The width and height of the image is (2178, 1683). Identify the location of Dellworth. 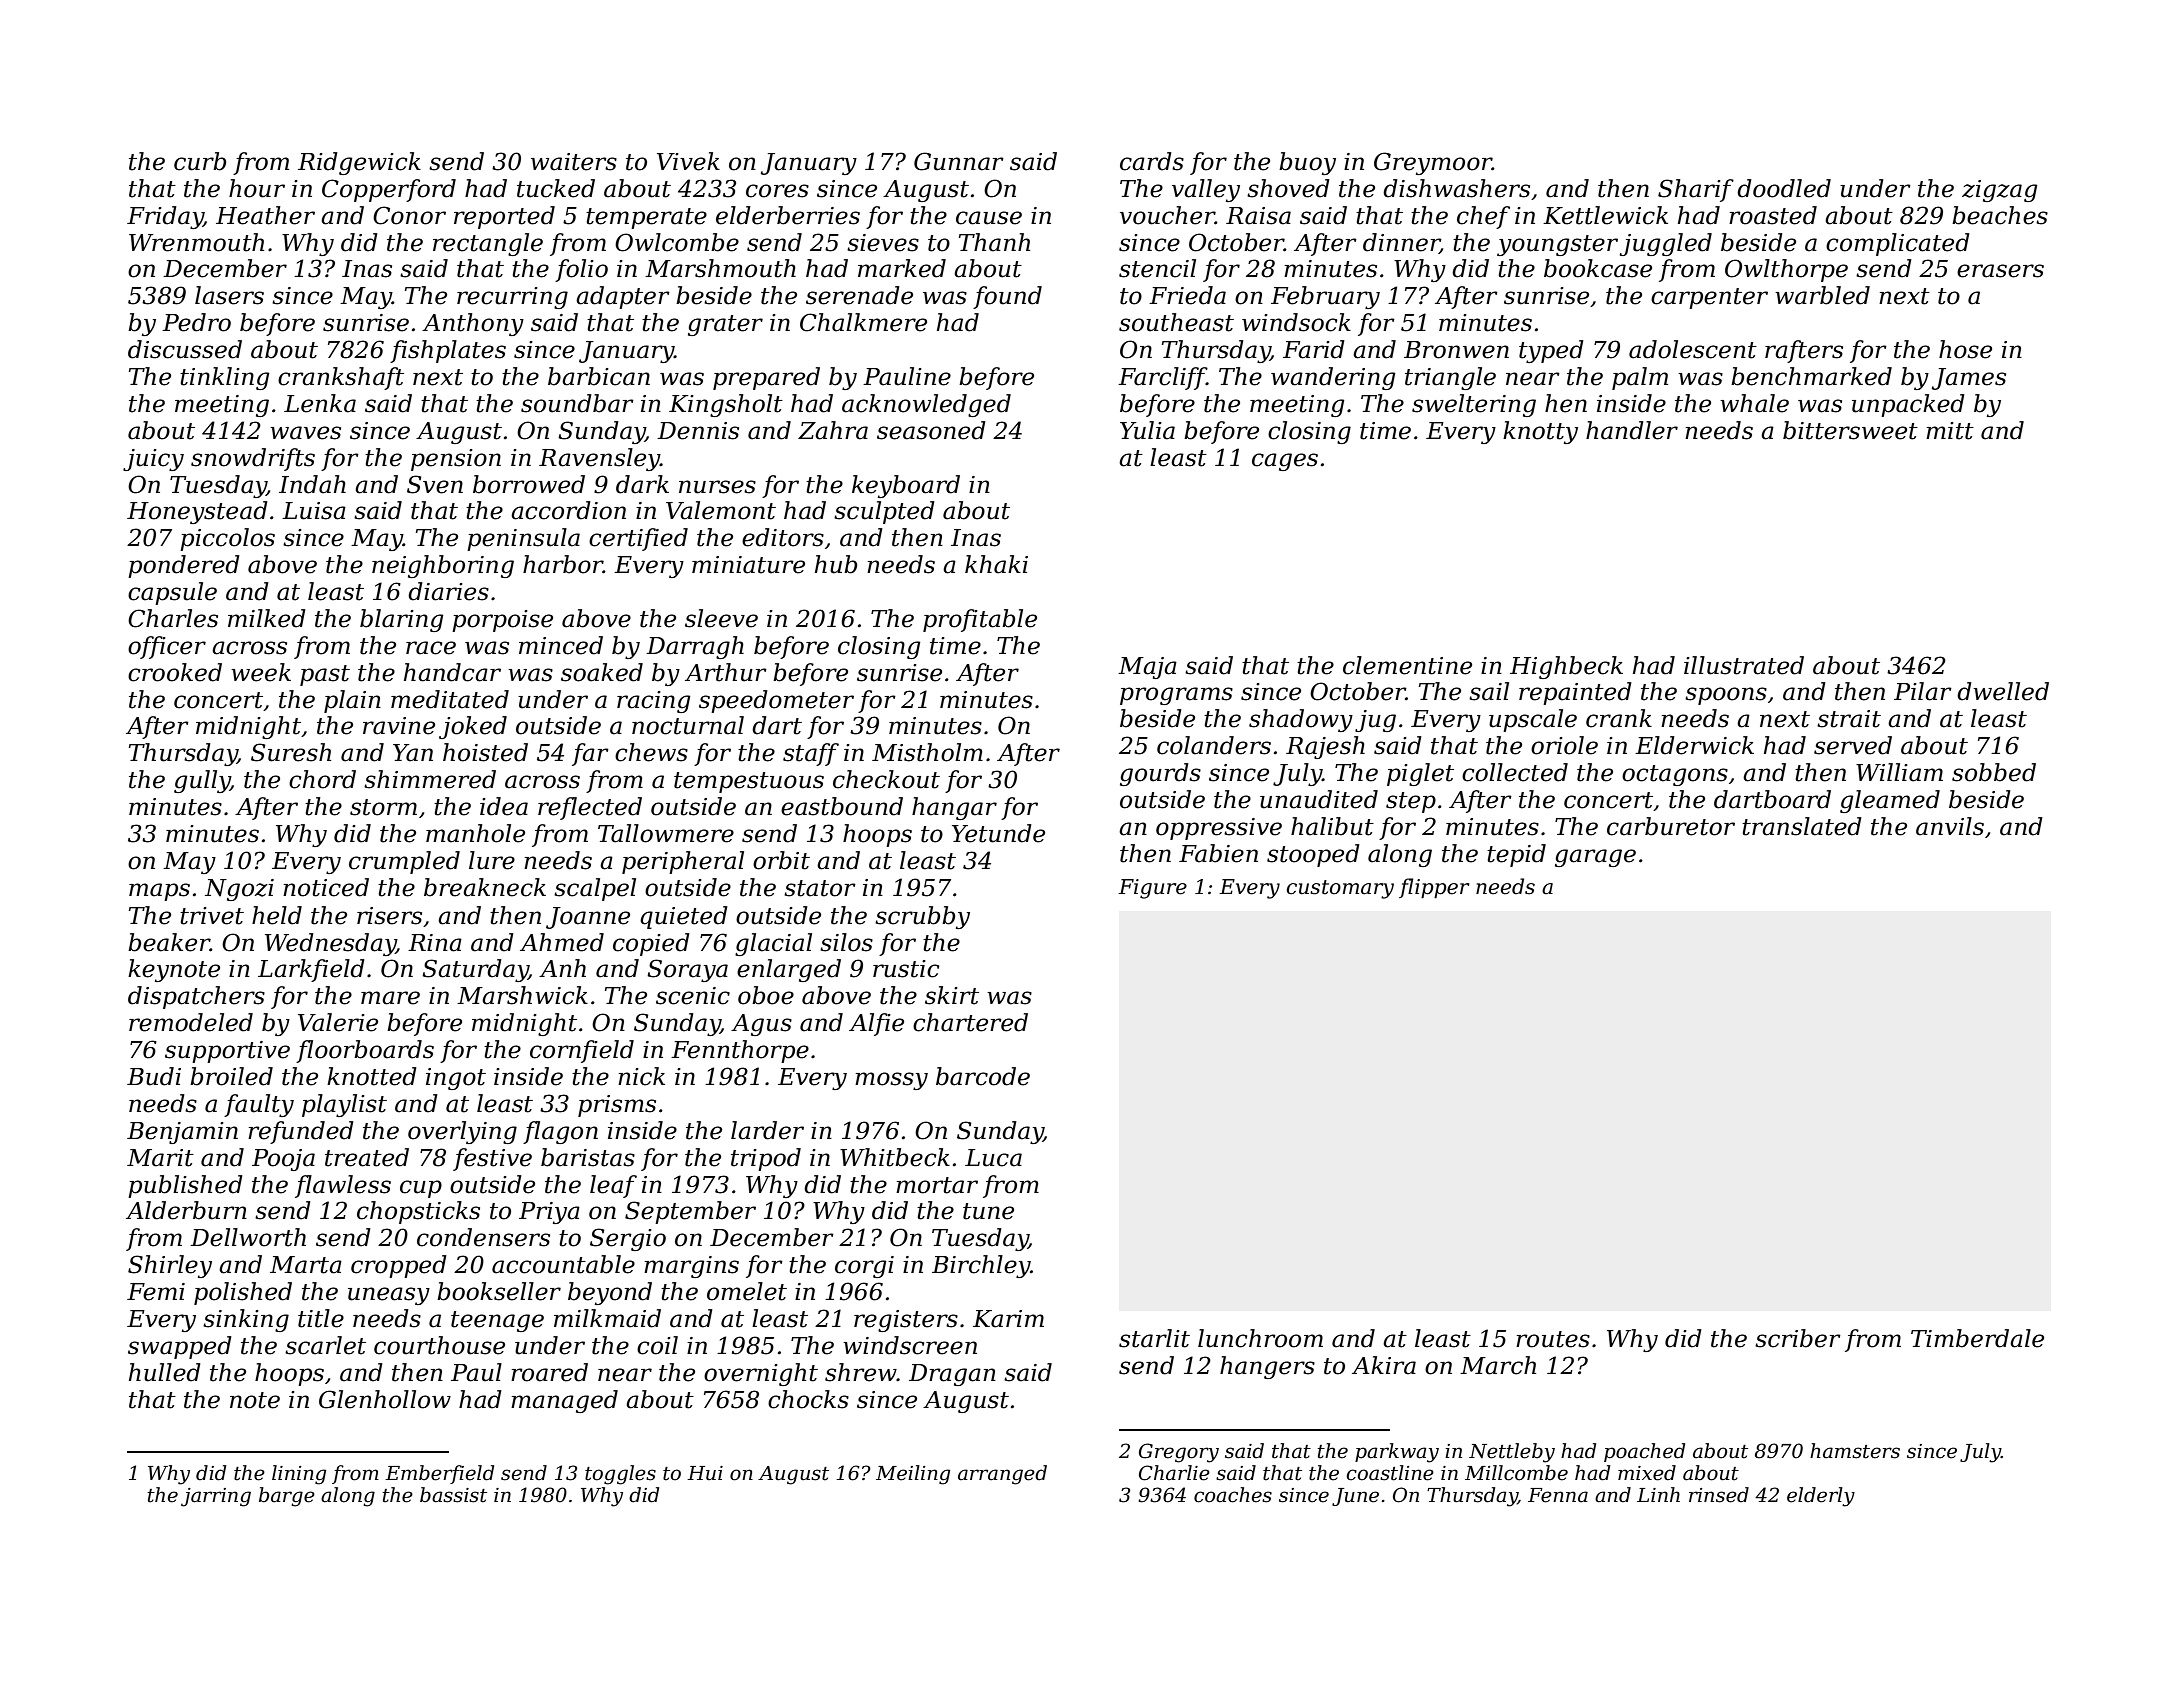
(248, 1237).
